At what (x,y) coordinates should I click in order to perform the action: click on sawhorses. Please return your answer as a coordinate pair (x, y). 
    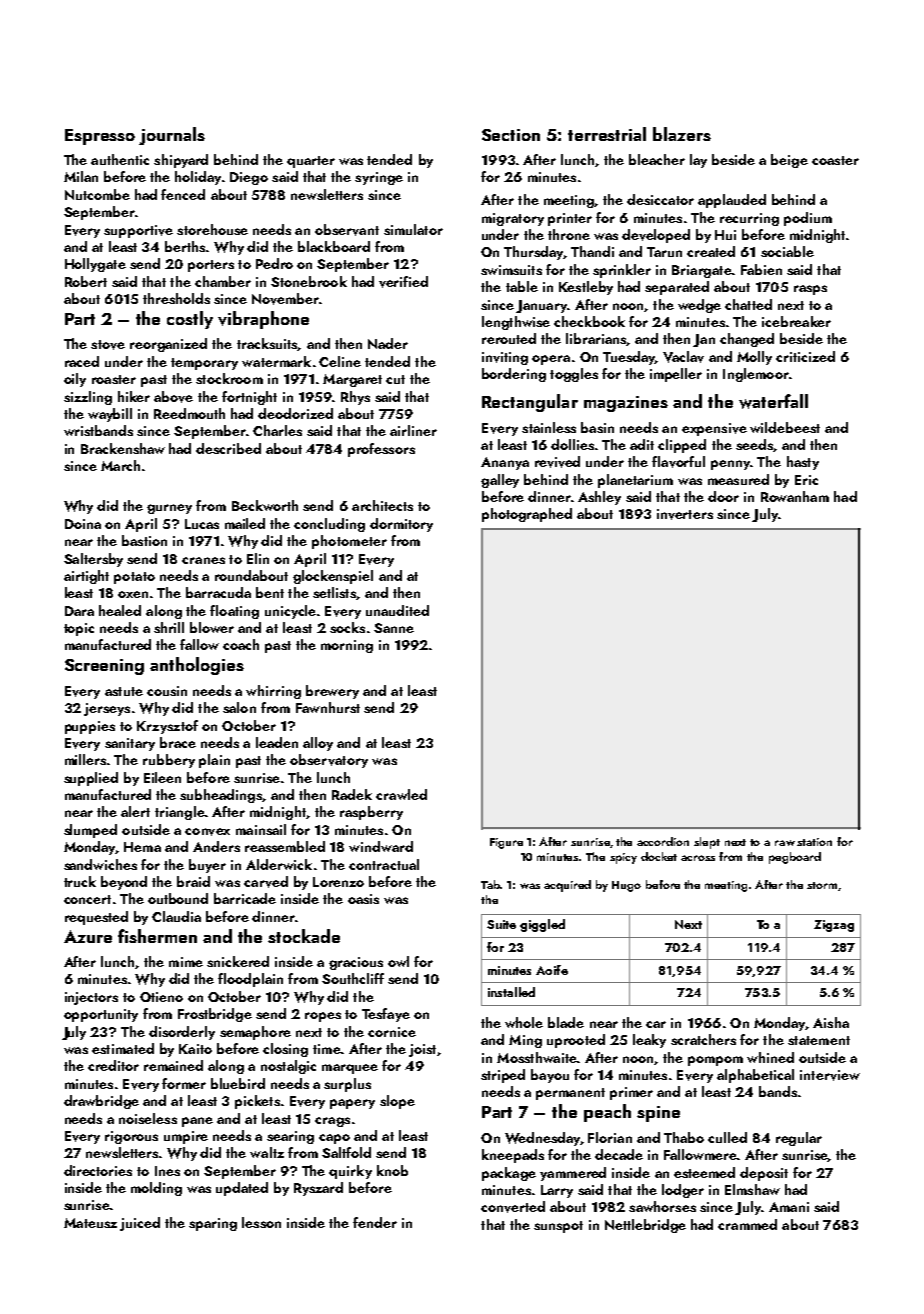
    Looking at the image, I should click on (662, 1206).
